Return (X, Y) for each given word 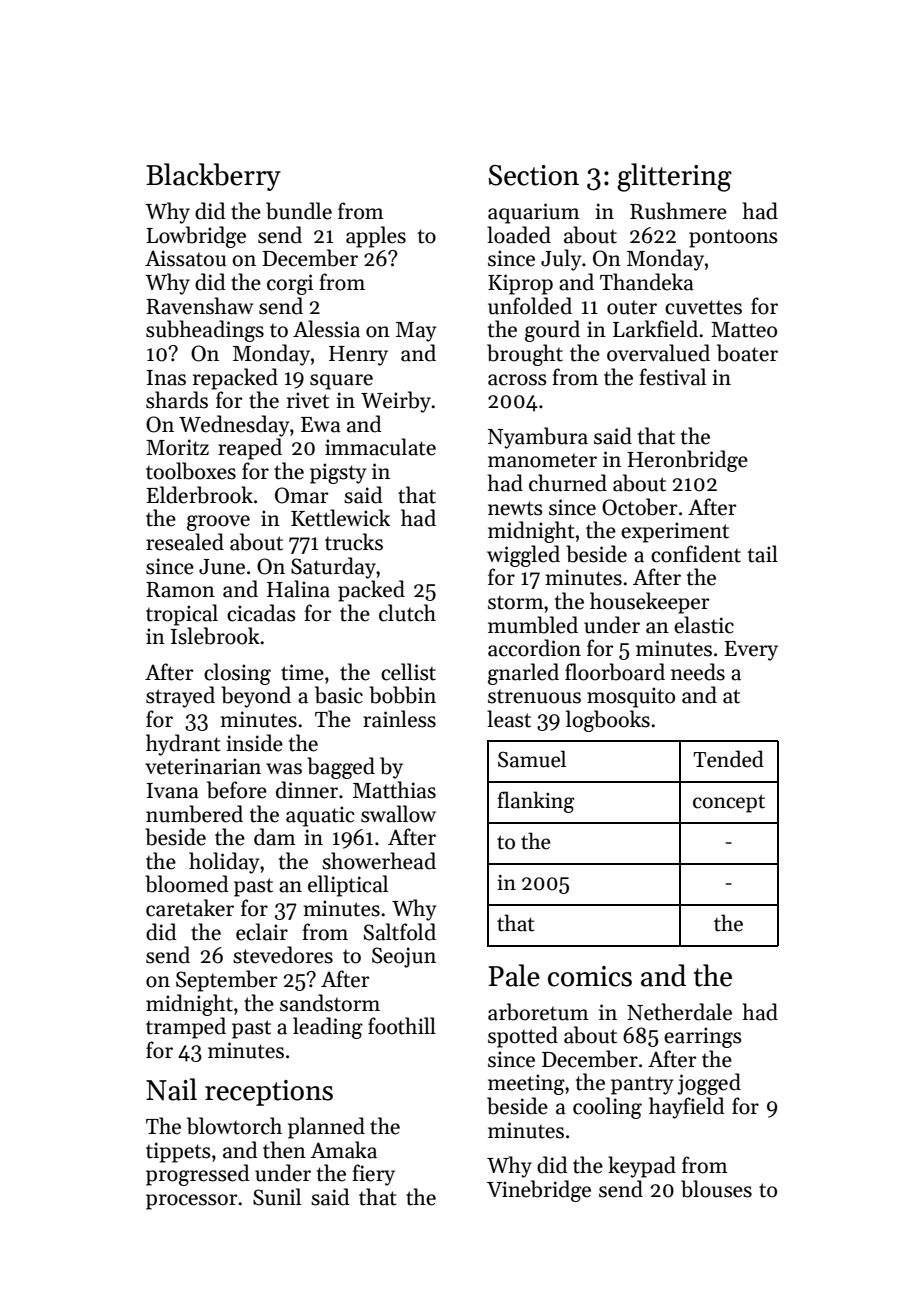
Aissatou (185, 258)
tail (763, 554)
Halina (298, 589)
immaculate (380, 447)
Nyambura (538, 438)
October (640, 507)
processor (192, 1202)
